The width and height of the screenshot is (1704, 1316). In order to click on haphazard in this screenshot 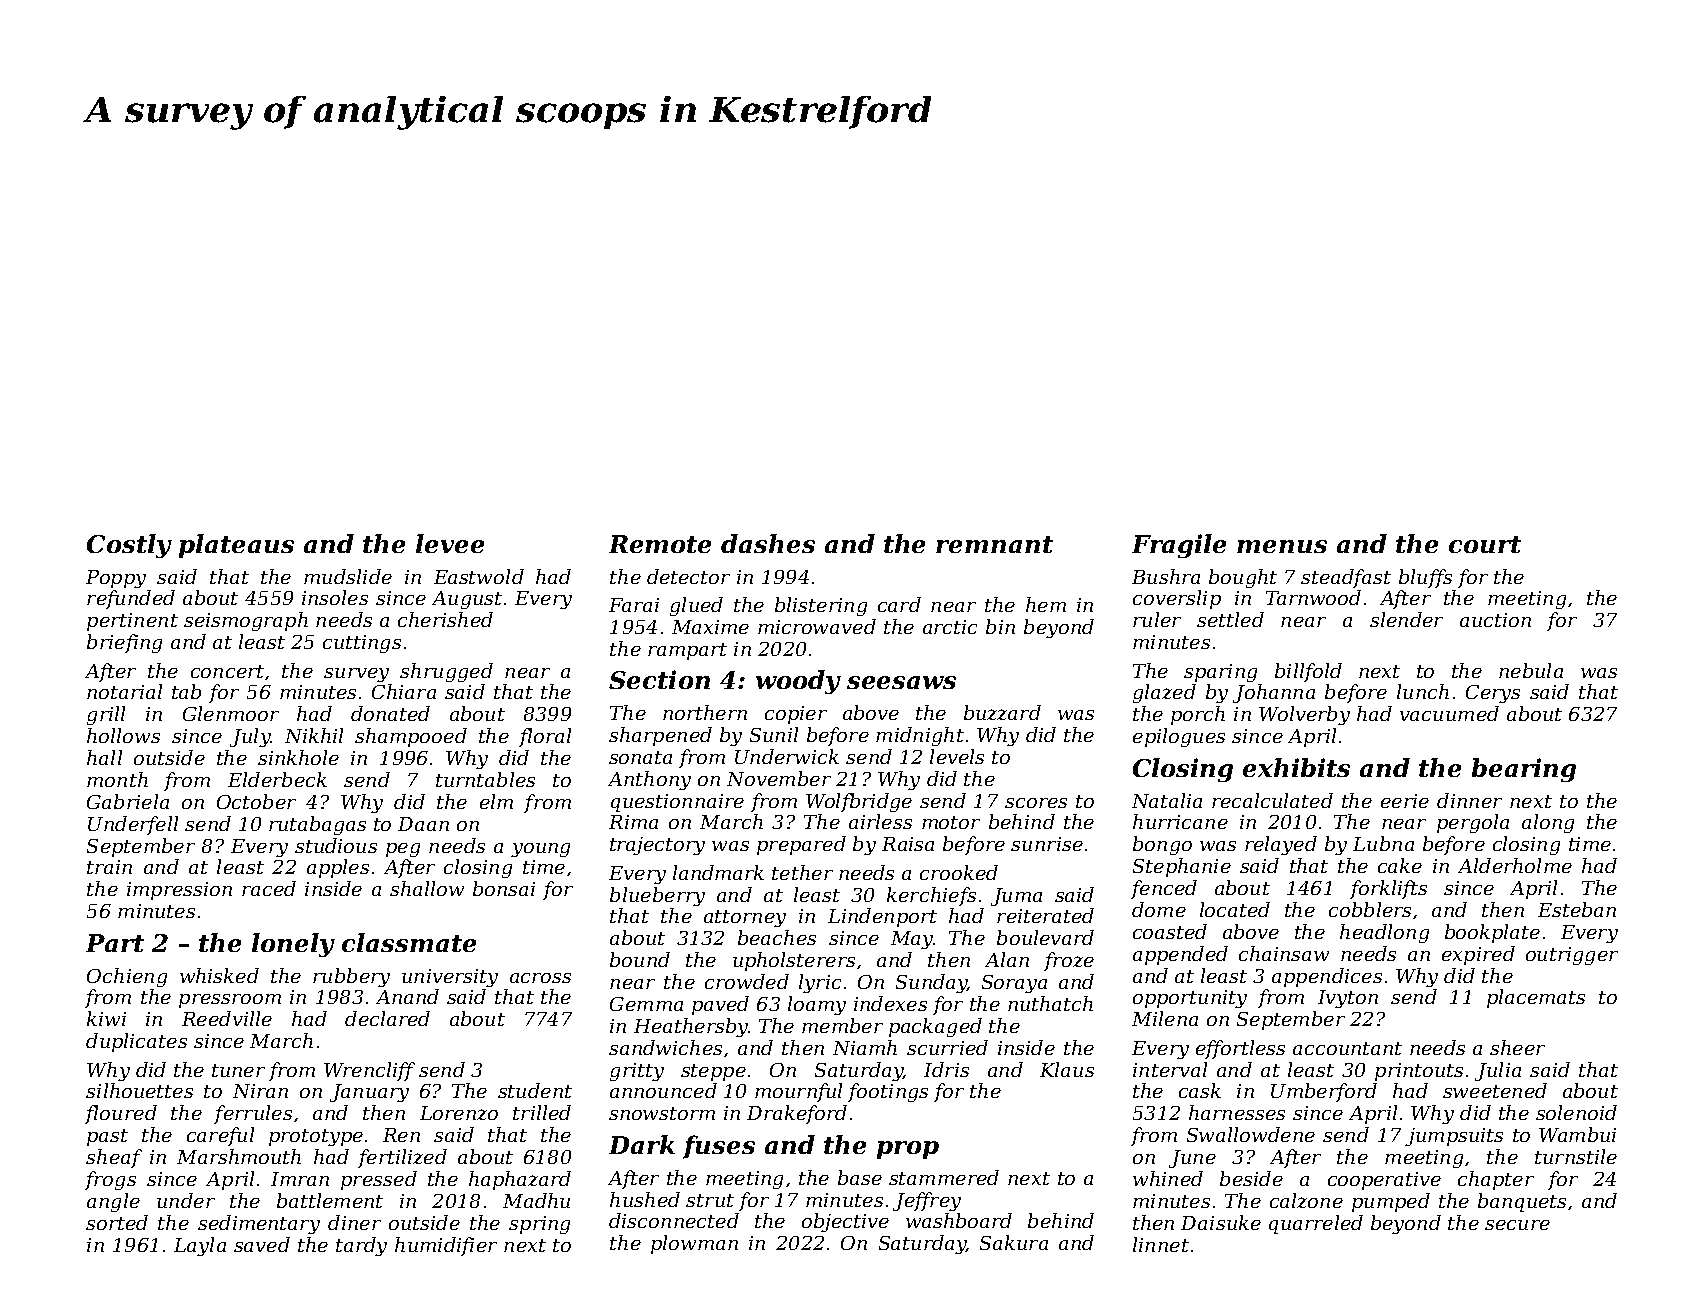, I will do `click(520, 1180)`.
